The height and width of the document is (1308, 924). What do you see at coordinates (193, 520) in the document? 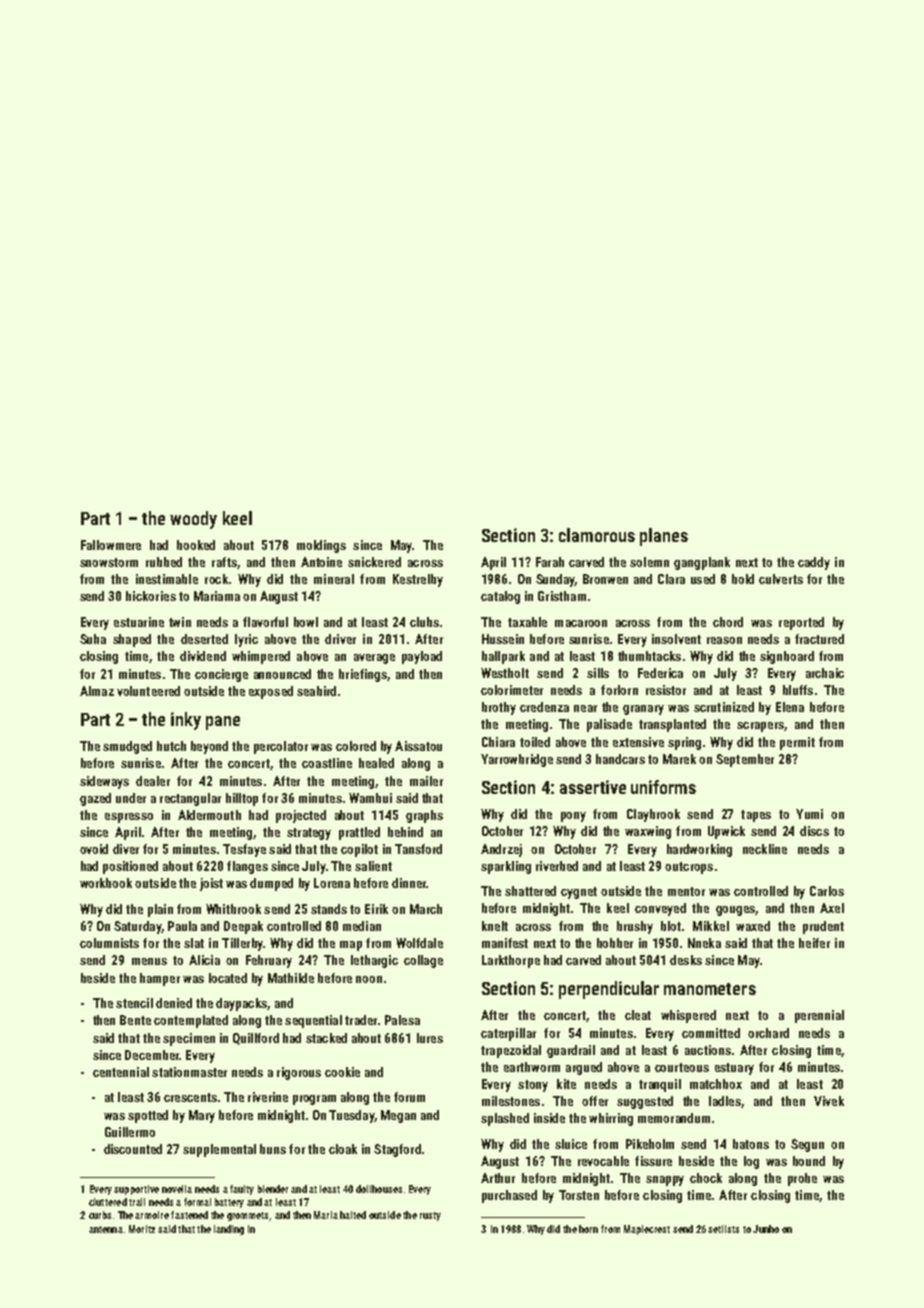
I see `woody` at bounding box center [193, 520].
